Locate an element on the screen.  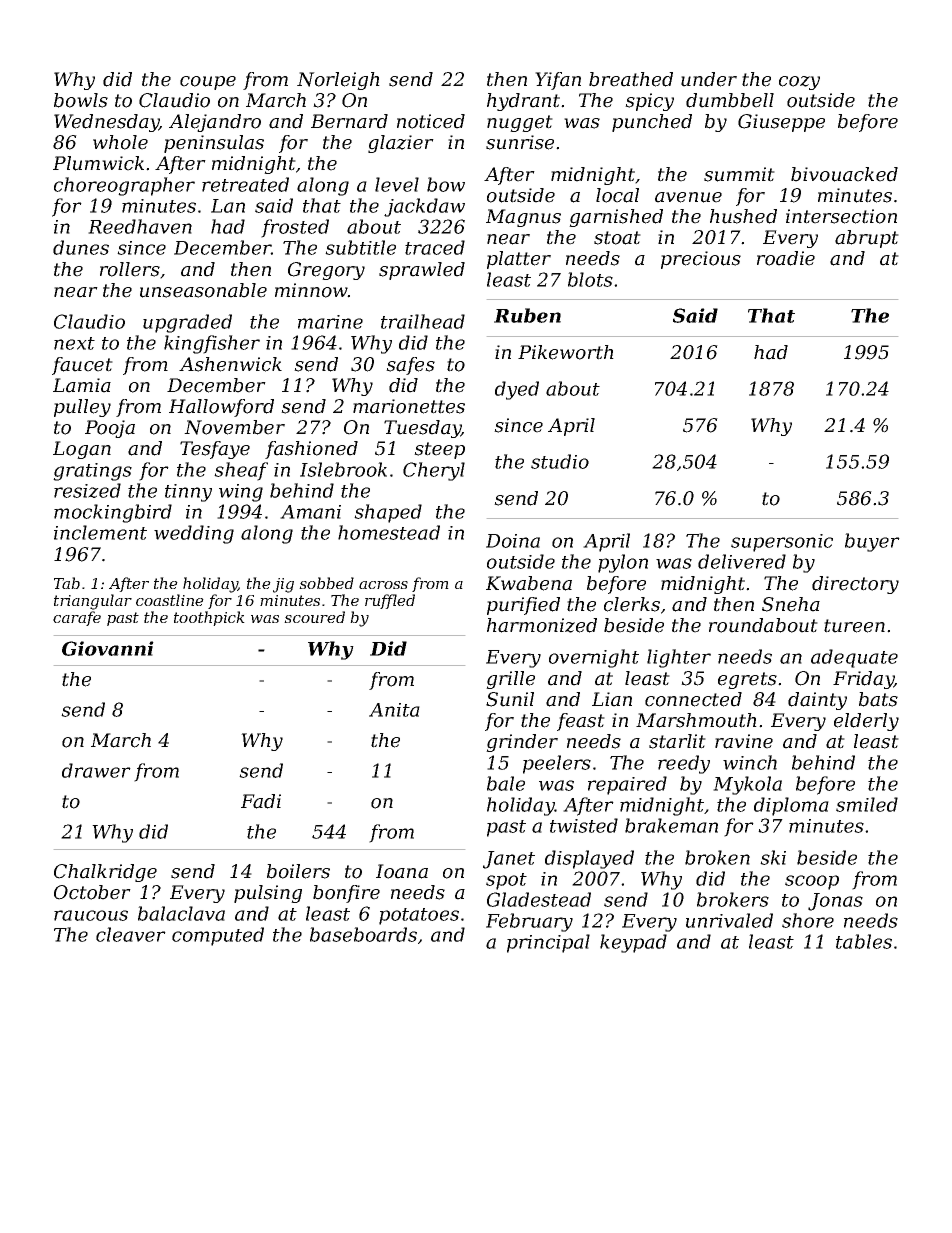
marionettes is located at coordinates (409, 406).
